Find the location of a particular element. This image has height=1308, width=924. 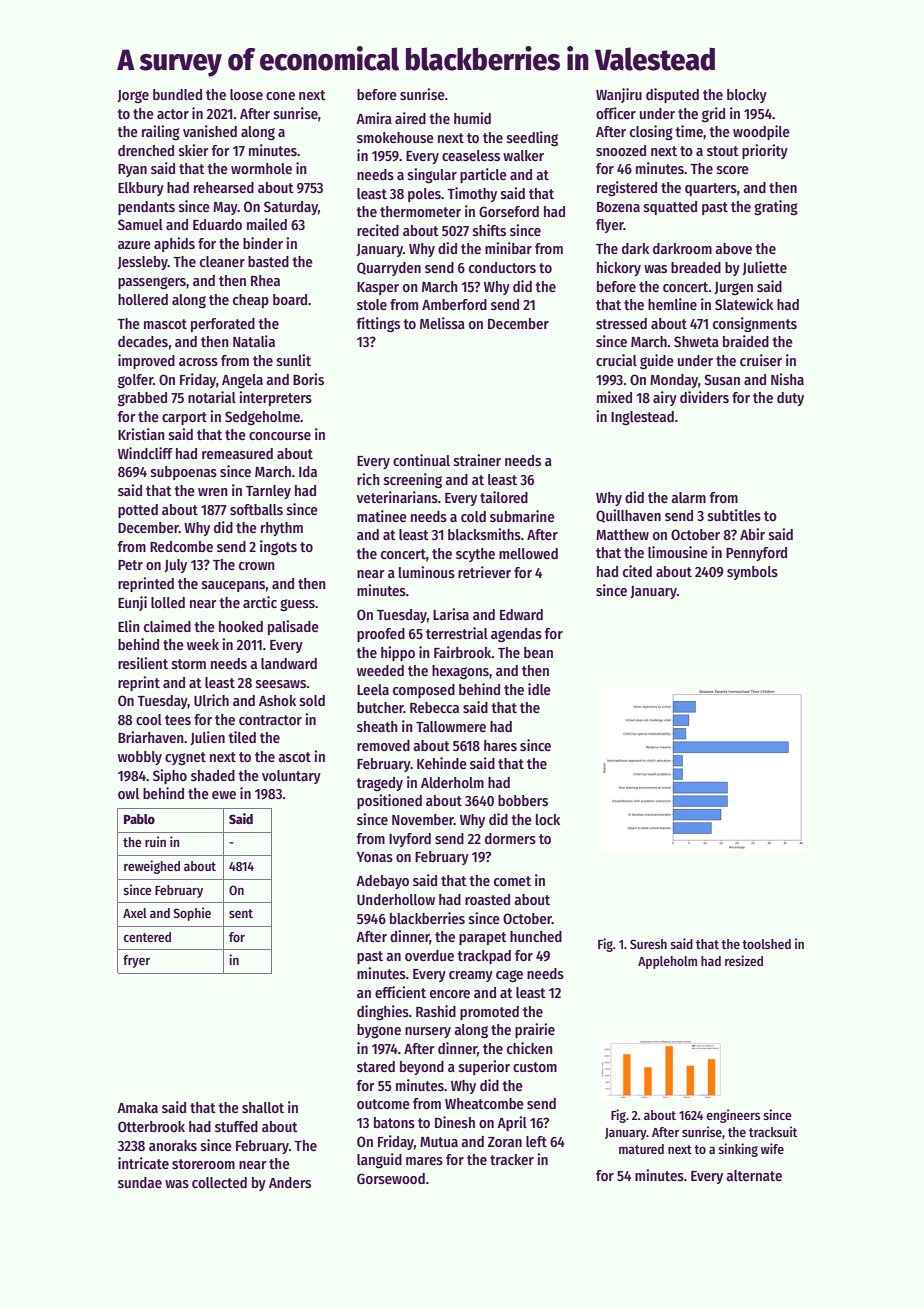

drenched is located at coordinates (146, 150).
